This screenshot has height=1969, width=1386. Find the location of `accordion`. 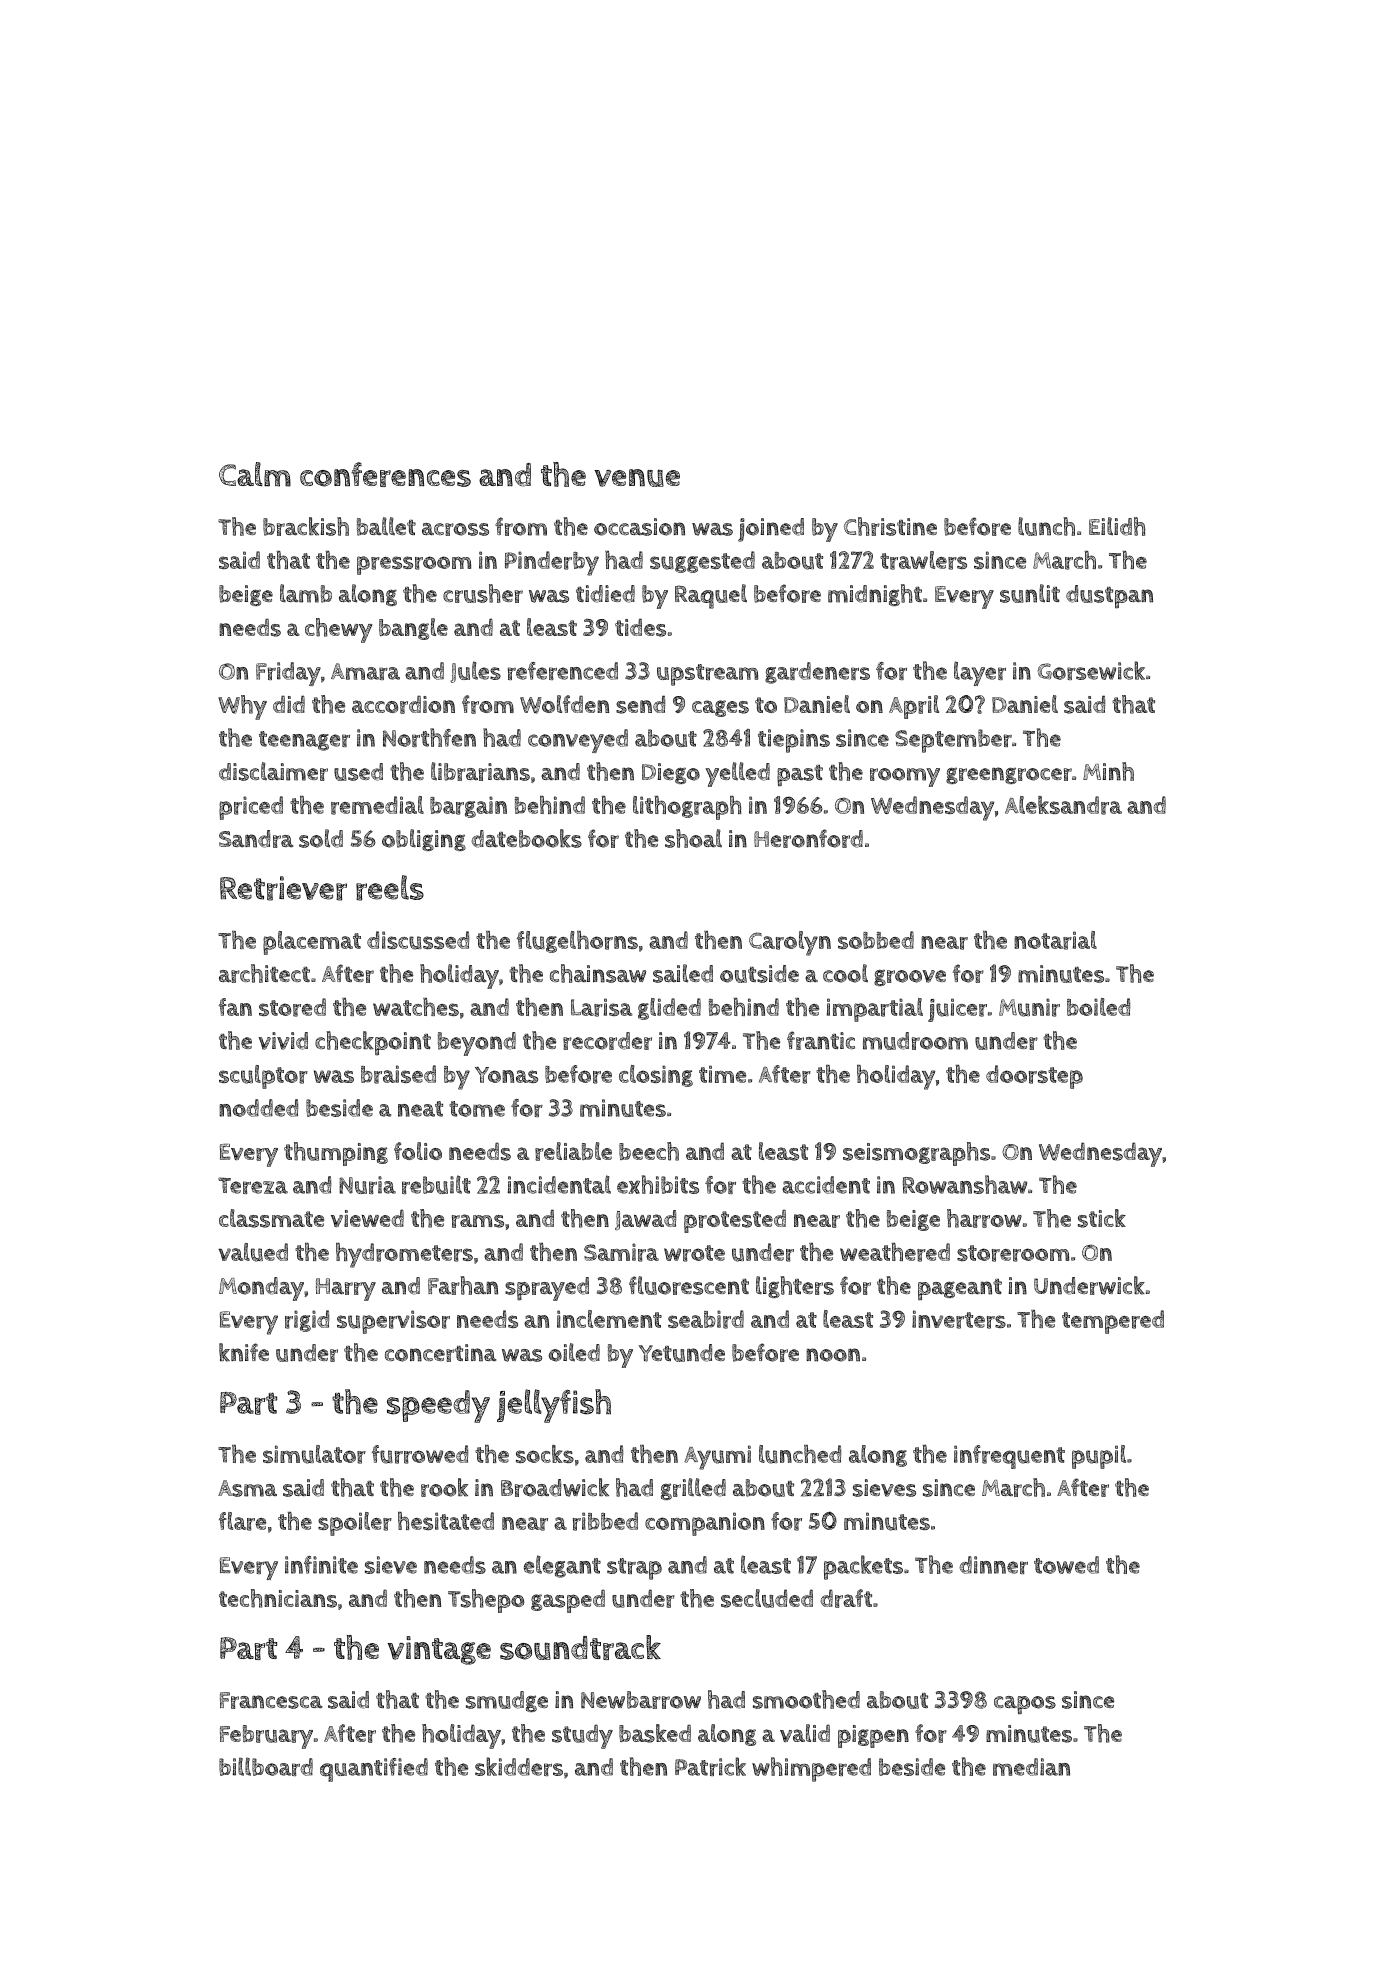

accordion is located at coordinates (403, 704).
